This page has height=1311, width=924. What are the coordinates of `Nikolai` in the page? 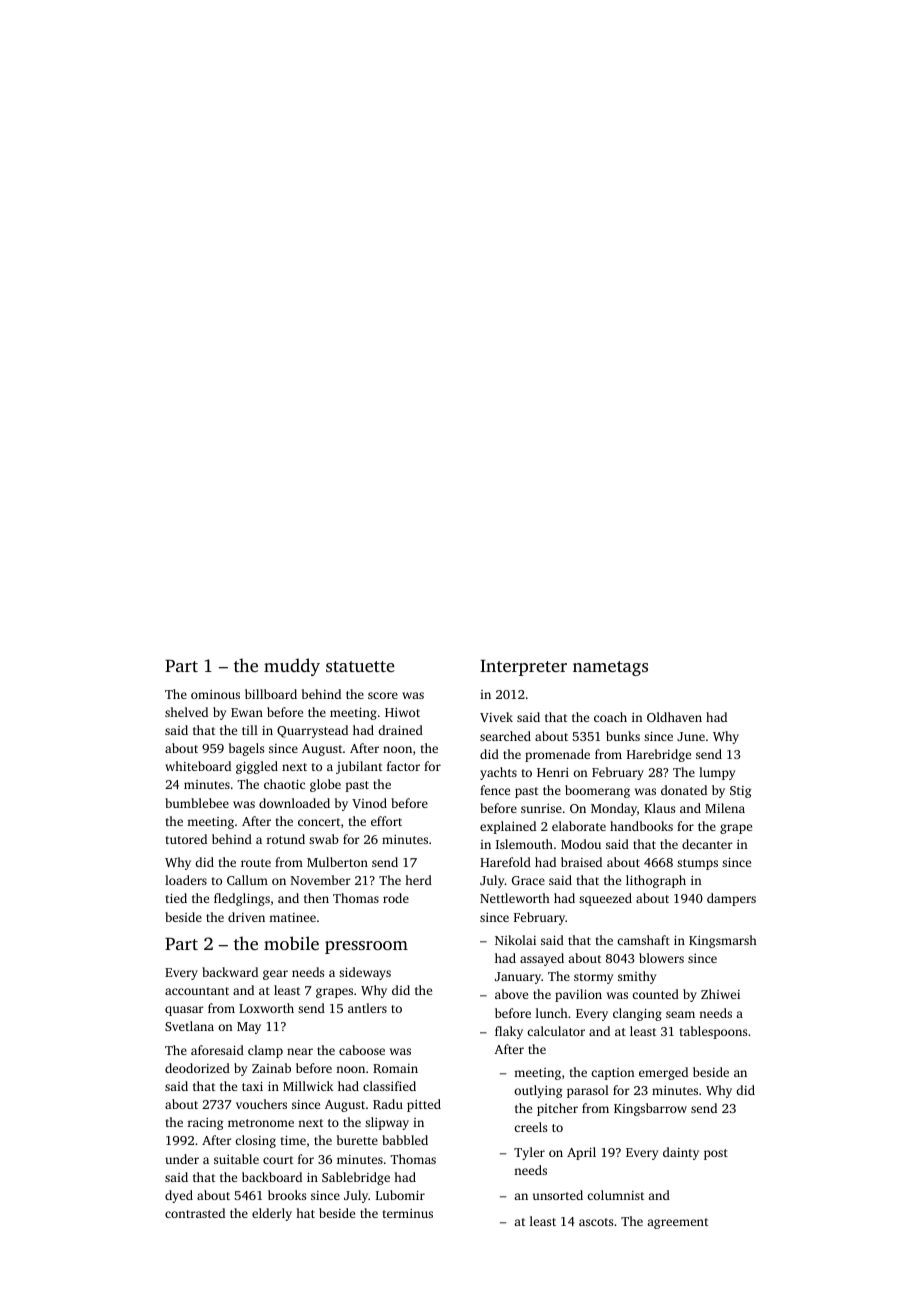 It's located at (515, 940).
